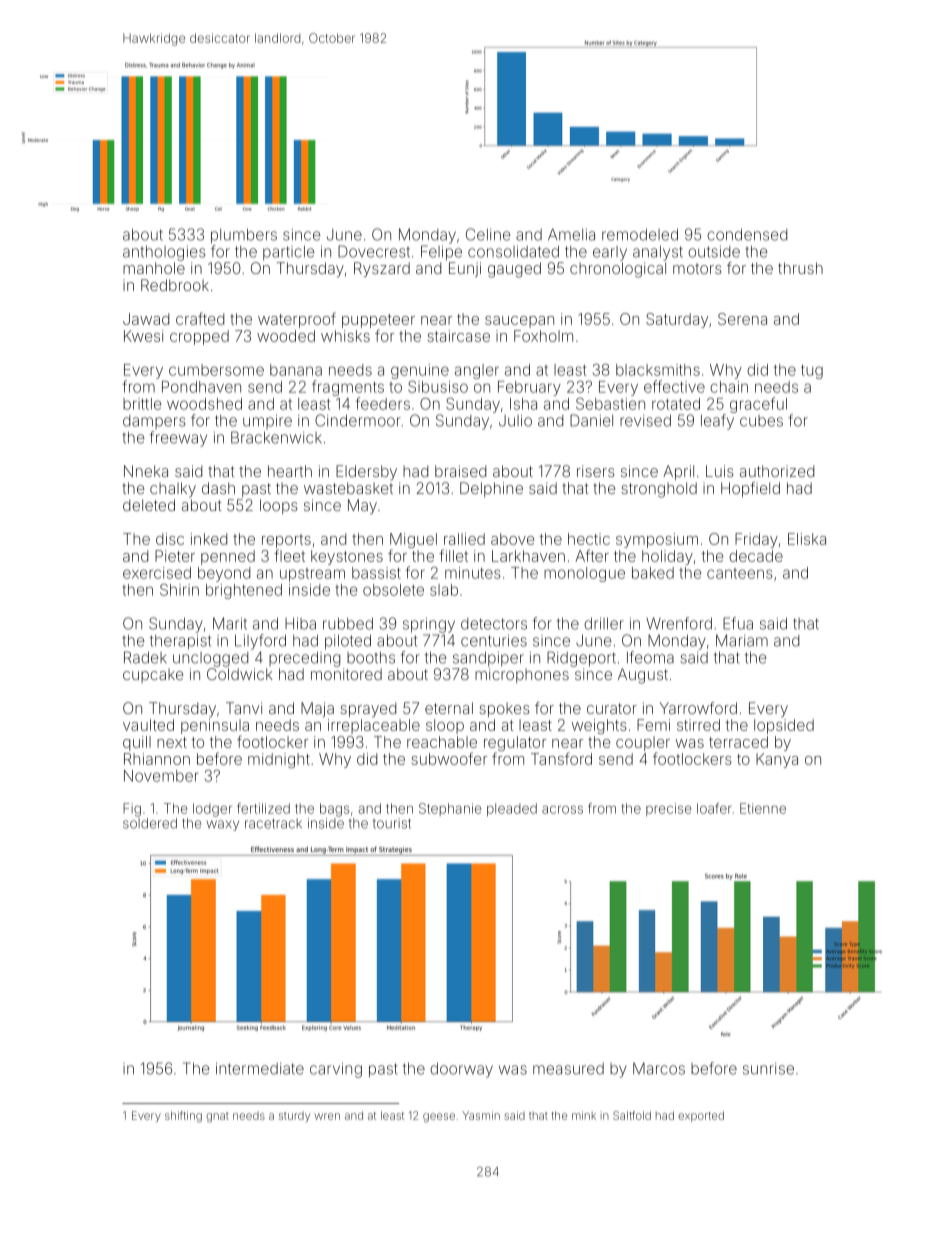 The width and height of the screenshot is (952, 1233). Describe the element at coordinates (488, 234) in the screenshot. I see `Celine` at that location.
